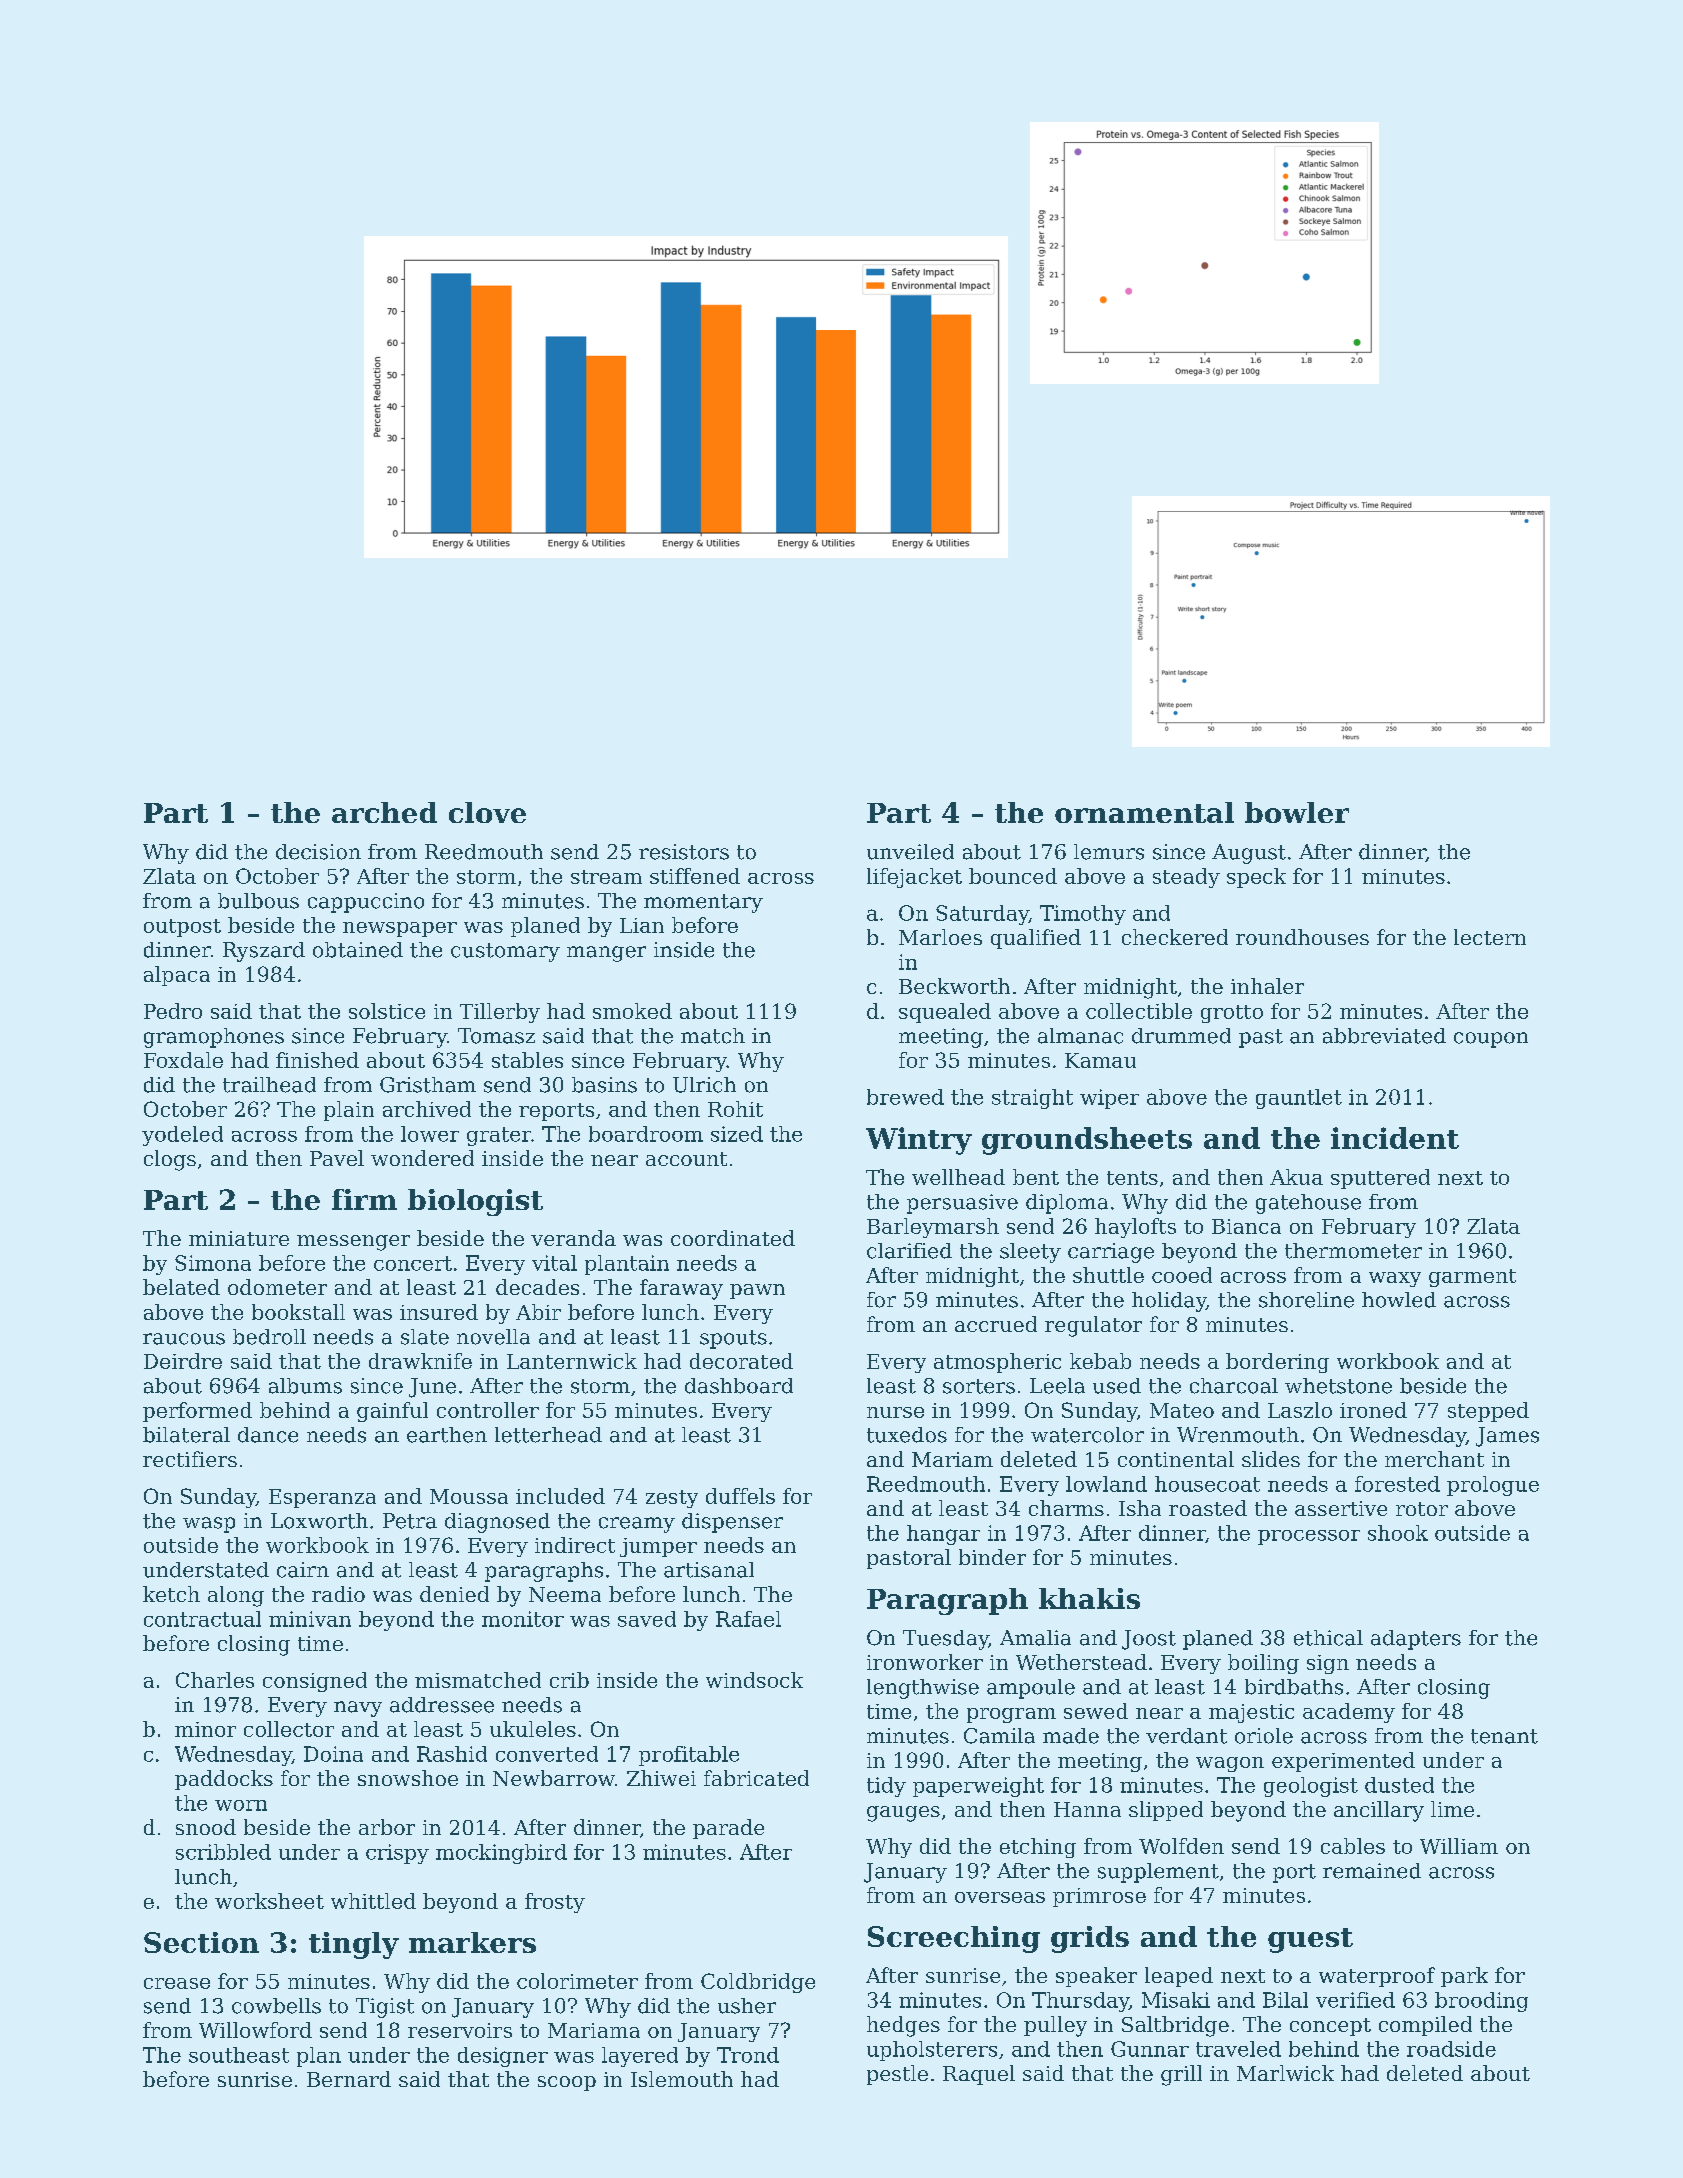 This document has height=2178, width=1683. Describe the element at coordinates (1251, 1713) in the document. I see `majestic` at that location.
